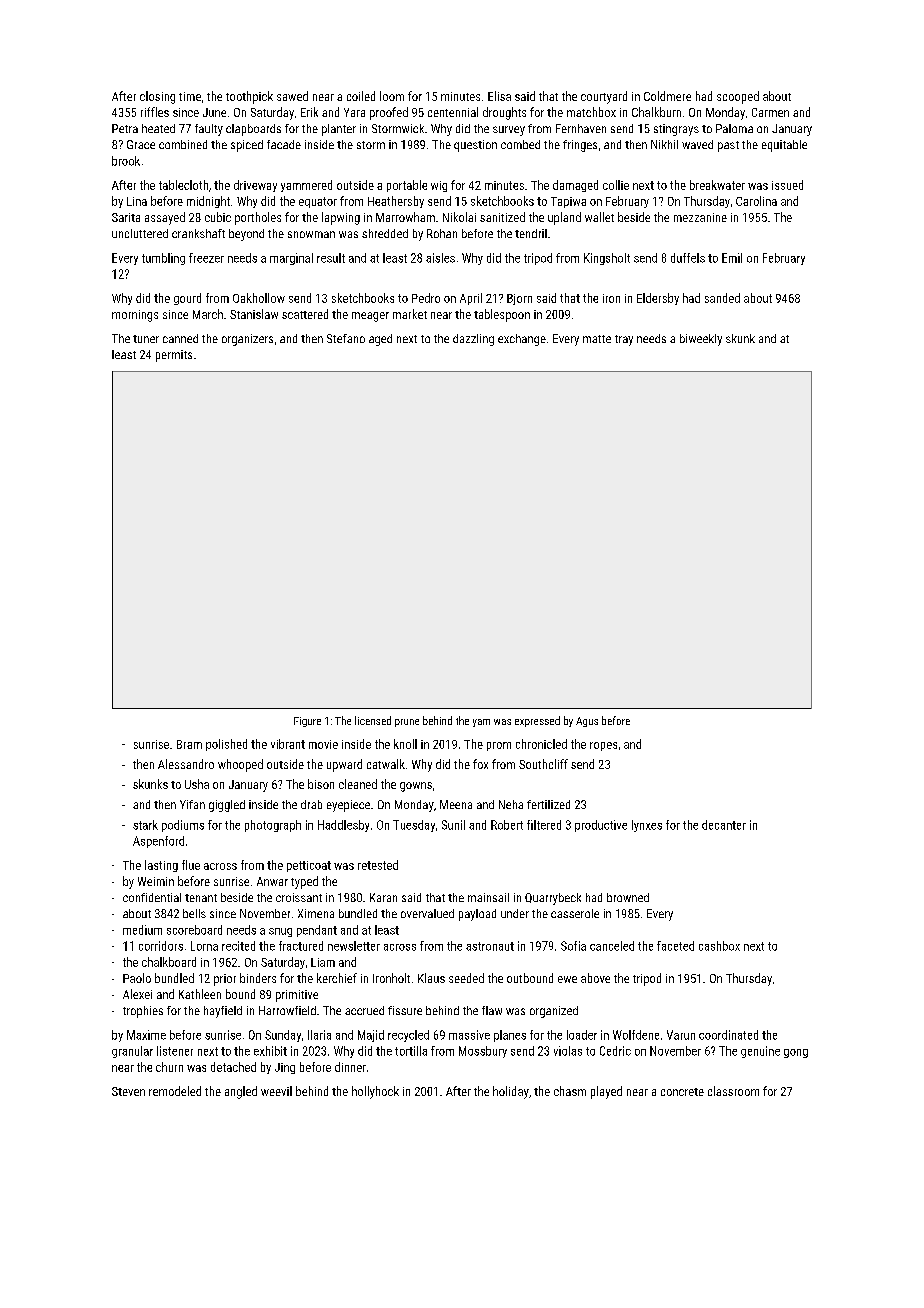 The image size is (924, 1308). Describe the element at coordinates (276, 1091) in the screenshot. I see `weevil` at that location.
